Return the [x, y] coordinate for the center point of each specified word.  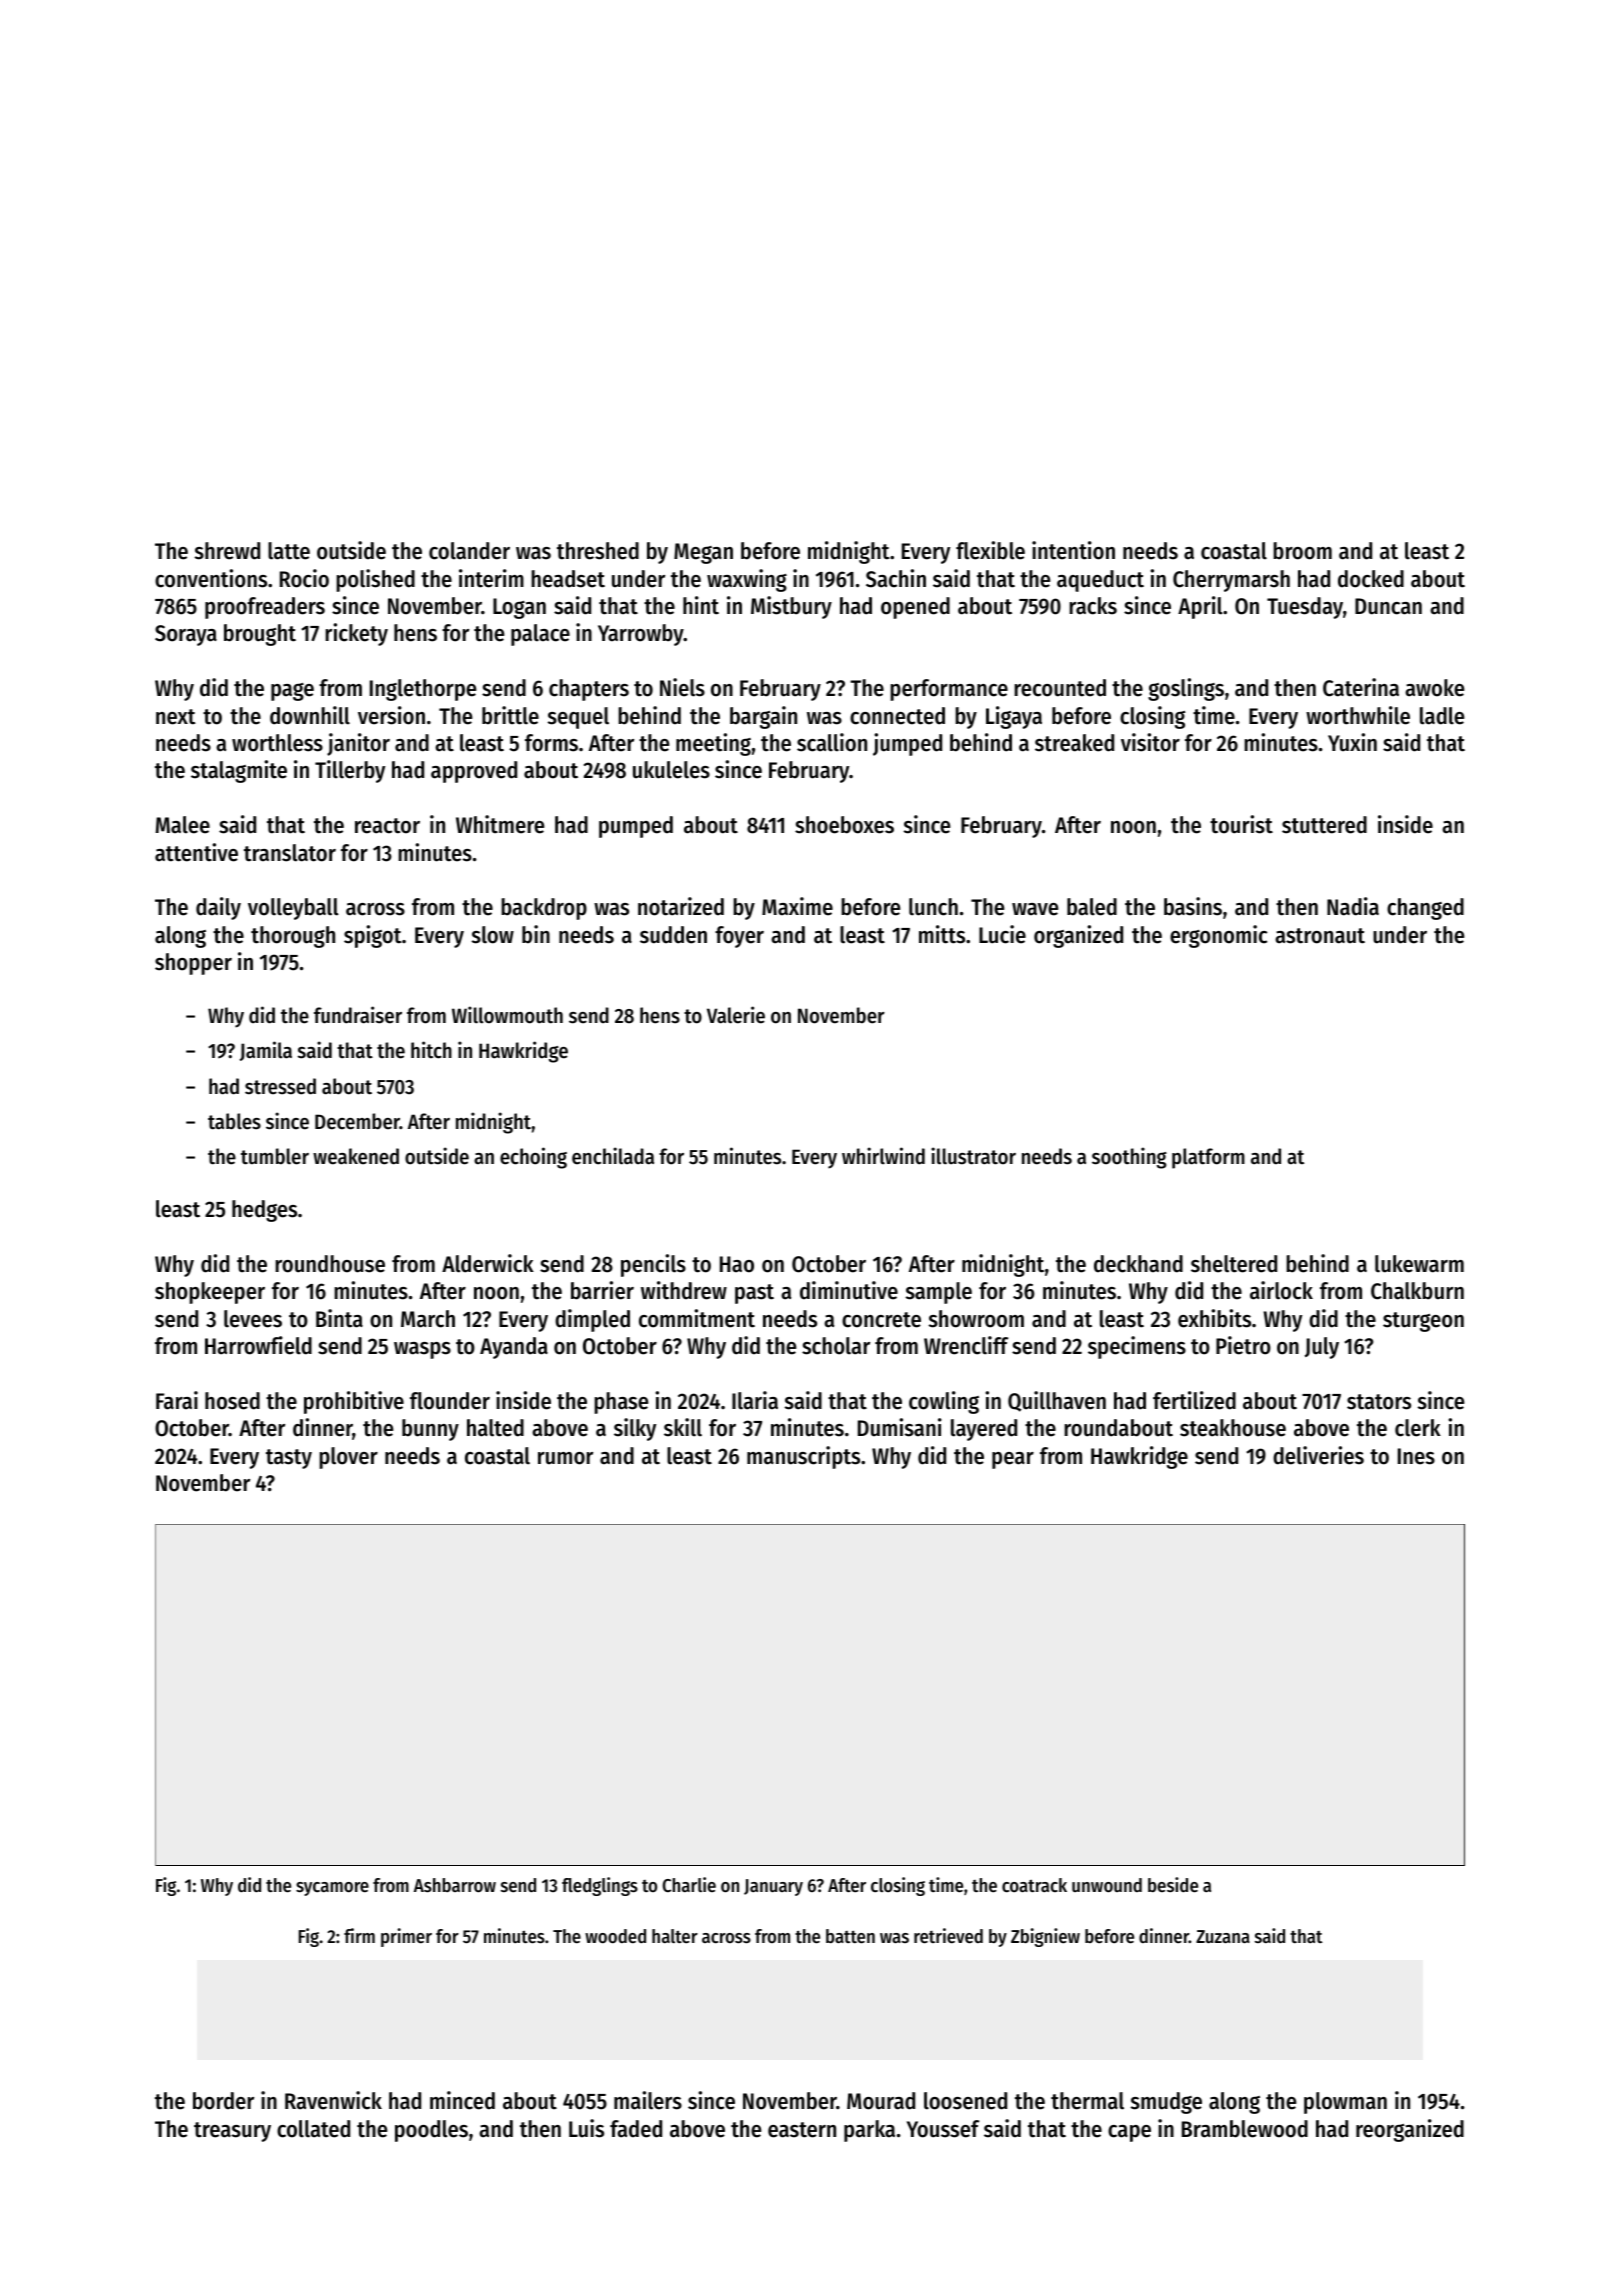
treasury [232, 2132]
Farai [177, 1400]
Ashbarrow [455, 1885]
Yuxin [1352, 742]
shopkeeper [210, 1293]
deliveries [1318, 1455]
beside [1173, 1885]
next [176, 717]
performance [949, 690]
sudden [673, 935]
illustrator [973, 1156]
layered [984, 1430]
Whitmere [500, 824]
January [773, 1887]
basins [1193, 906]
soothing [1129, 1158]
